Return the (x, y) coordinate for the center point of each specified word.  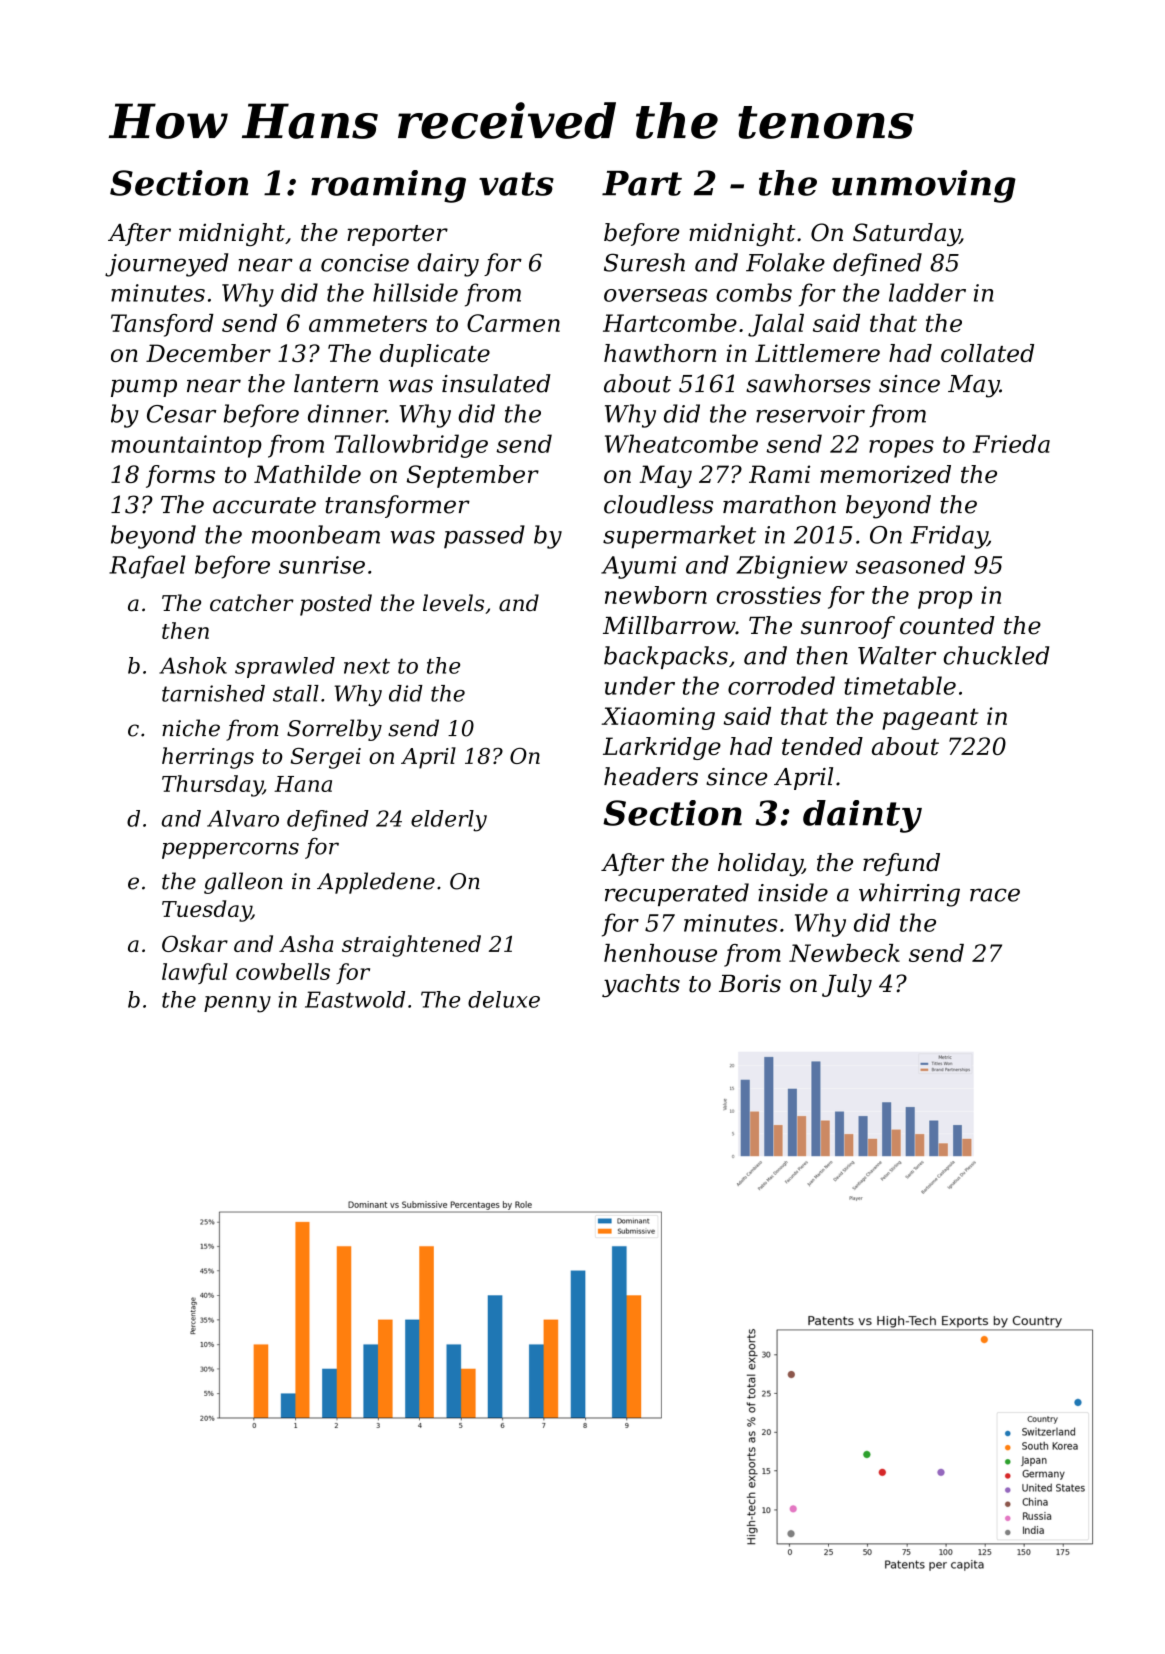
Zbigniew (792, 567)
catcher (252, 603)
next (367, 666)
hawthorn (660, 353)
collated (987, 353)
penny (237, 1004)
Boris (750, 983)
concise (365, 263)
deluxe (504, 999)
